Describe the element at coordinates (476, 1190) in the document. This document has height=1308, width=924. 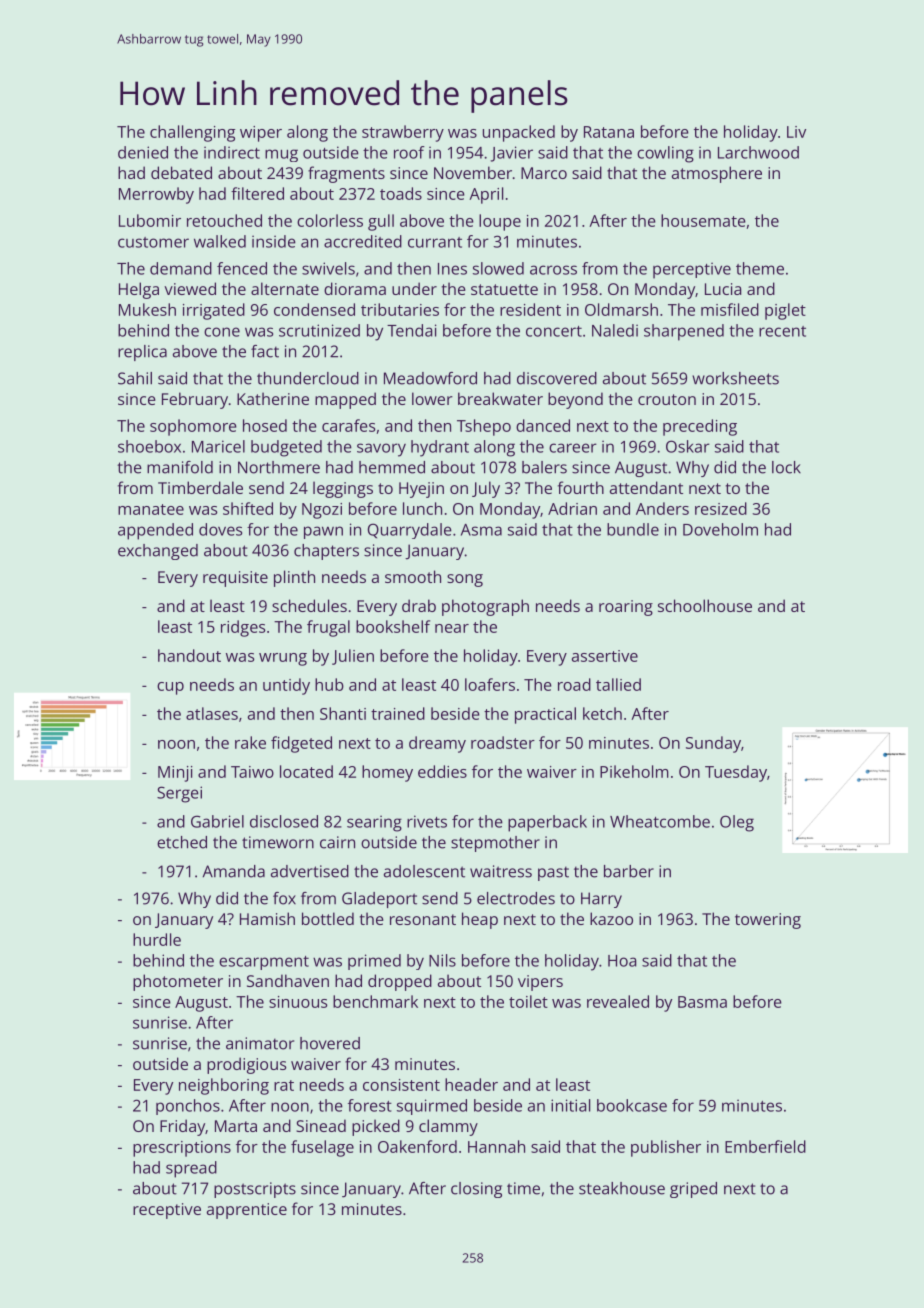
I see `closing` at that location.
